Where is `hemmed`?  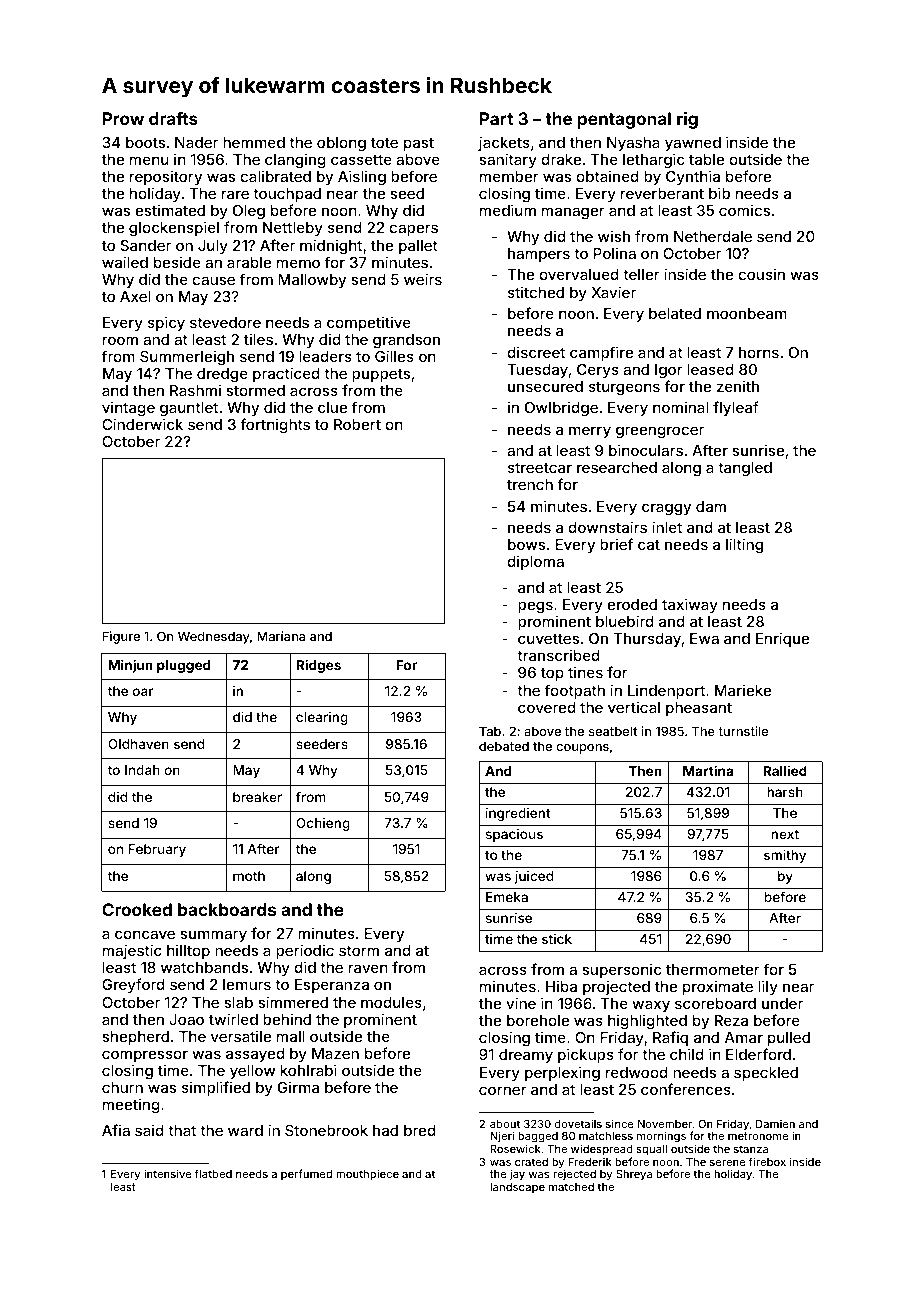 hemmed is located at coordinates (254, 142).
